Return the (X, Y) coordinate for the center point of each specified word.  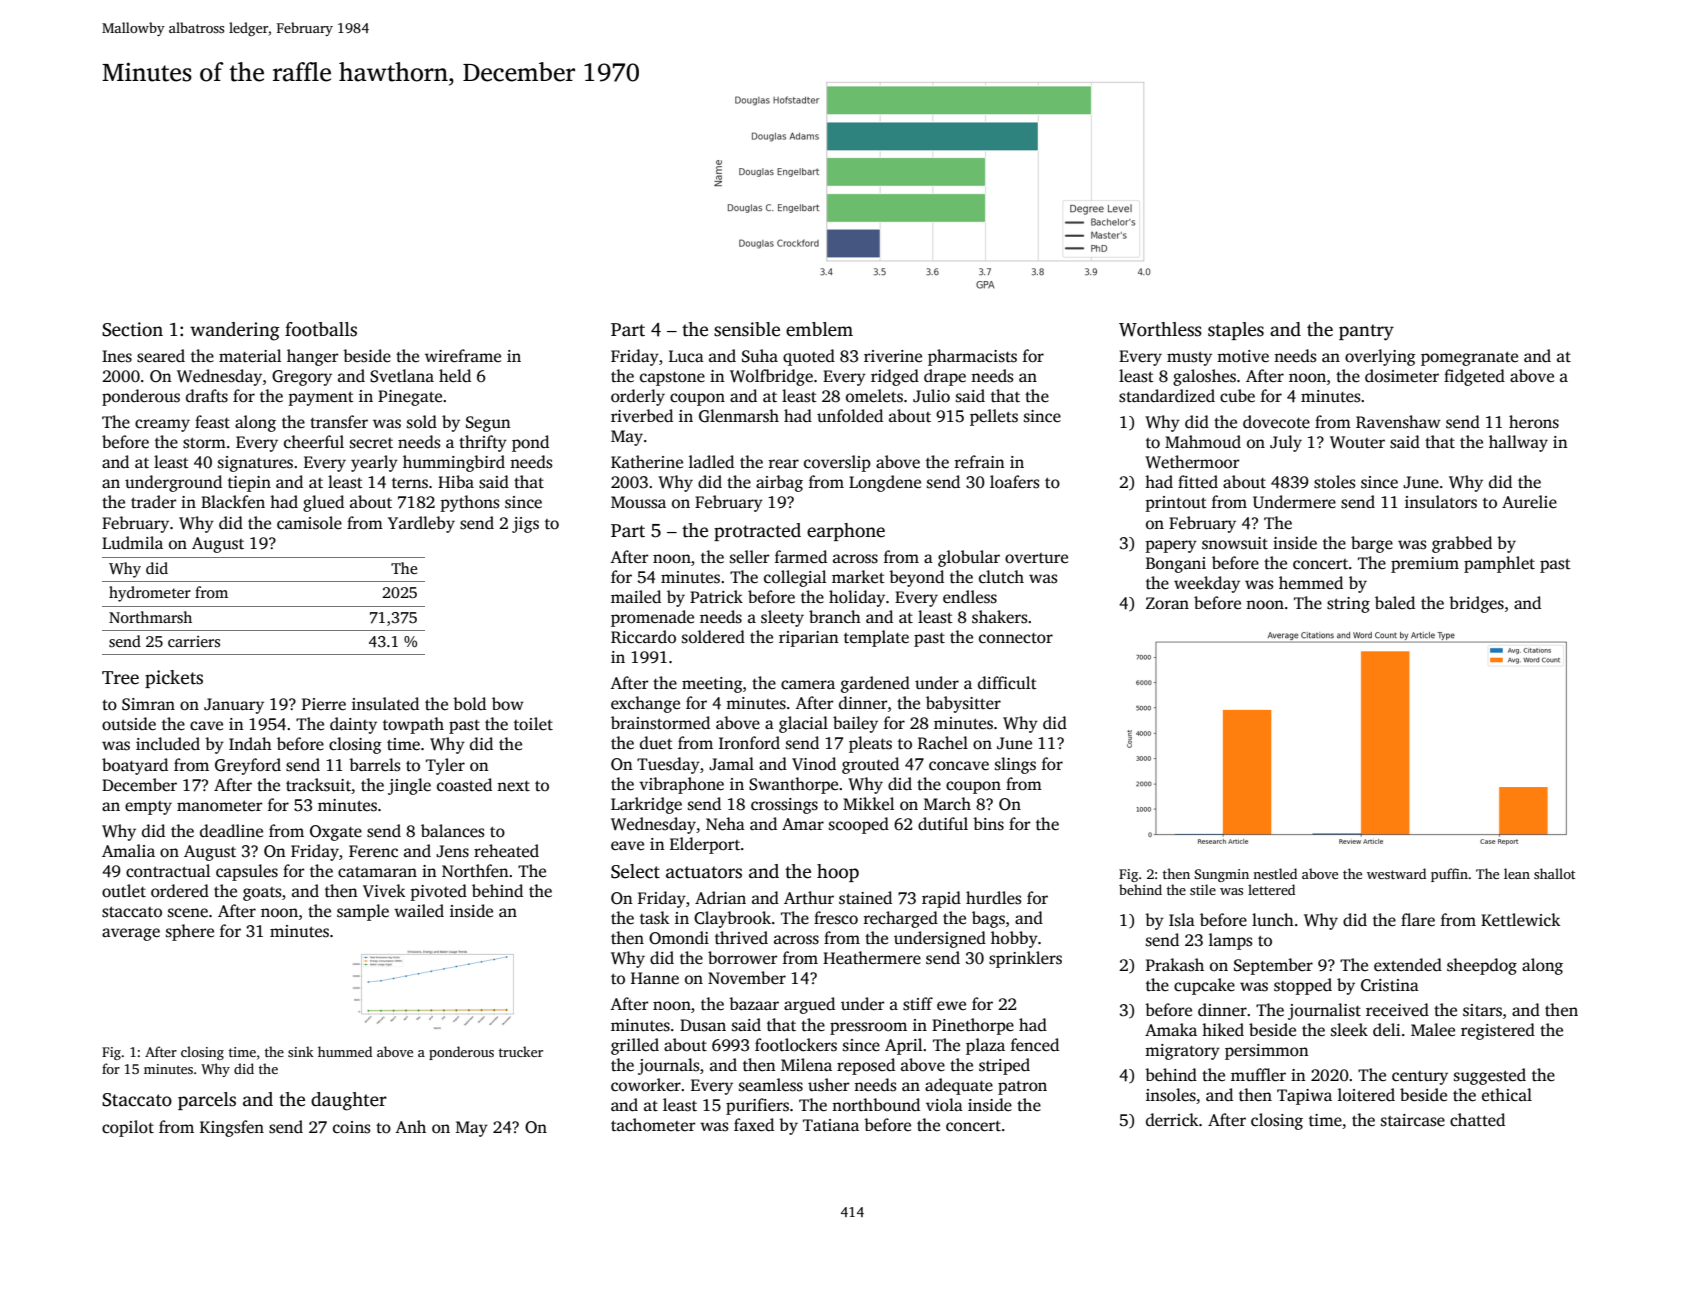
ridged (895, 377)
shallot (1555, 873)
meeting (712, 685)
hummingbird (454, 463)
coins (351, 1127)
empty (148, 808)
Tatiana (831, 1125)
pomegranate (1469, 359)
